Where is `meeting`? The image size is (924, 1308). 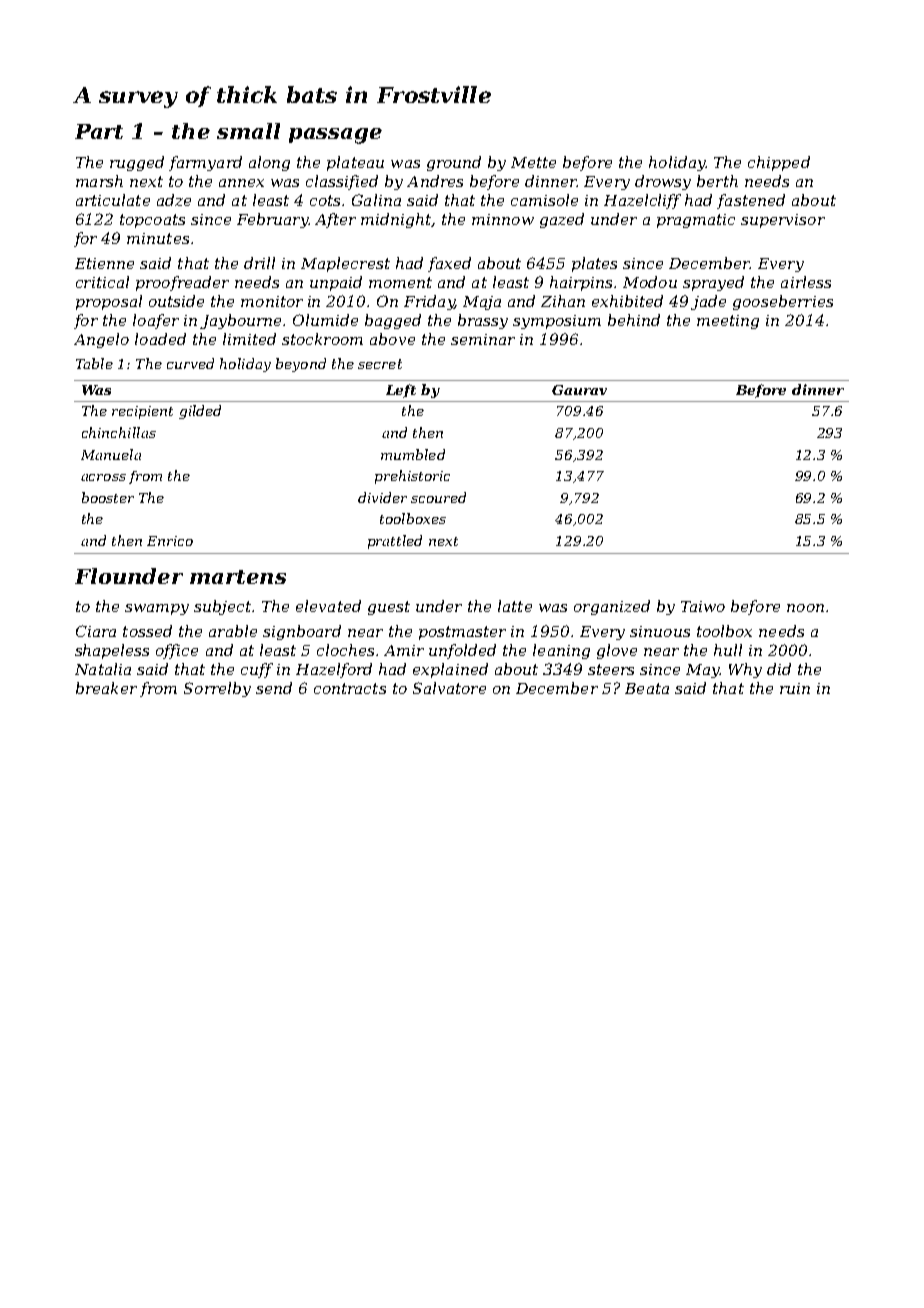
meeting is located at coordinates (728, 322).
